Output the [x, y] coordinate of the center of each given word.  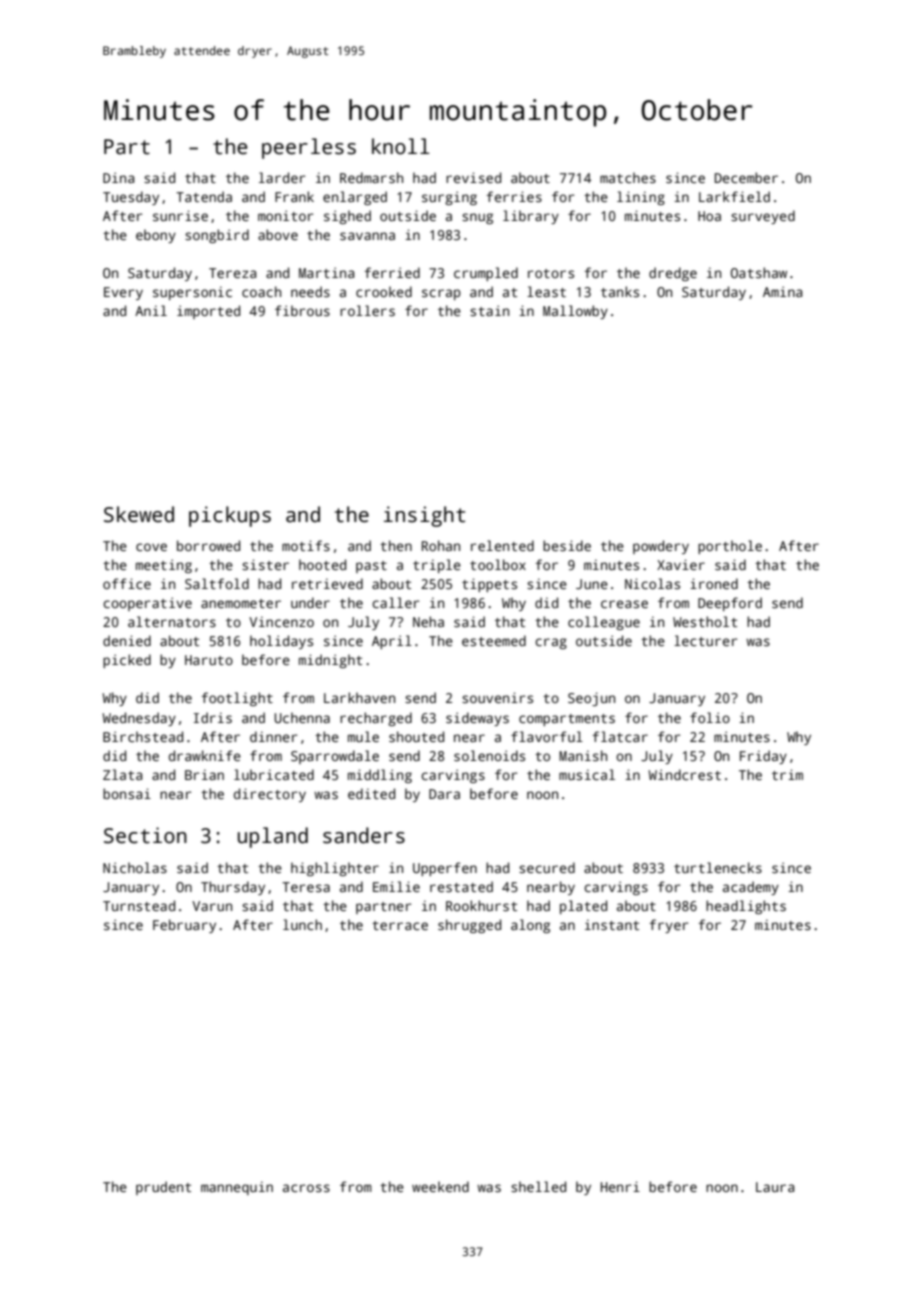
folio [710, 717]
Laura [775, 1187]
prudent [163, 1188]
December [746, 177]
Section [145, 835]
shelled [538, 1186]
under [310, 602]
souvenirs [497, 697]
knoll [401, 146]
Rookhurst [481, 905]
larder [282, 177]
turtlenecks [718, 867]
